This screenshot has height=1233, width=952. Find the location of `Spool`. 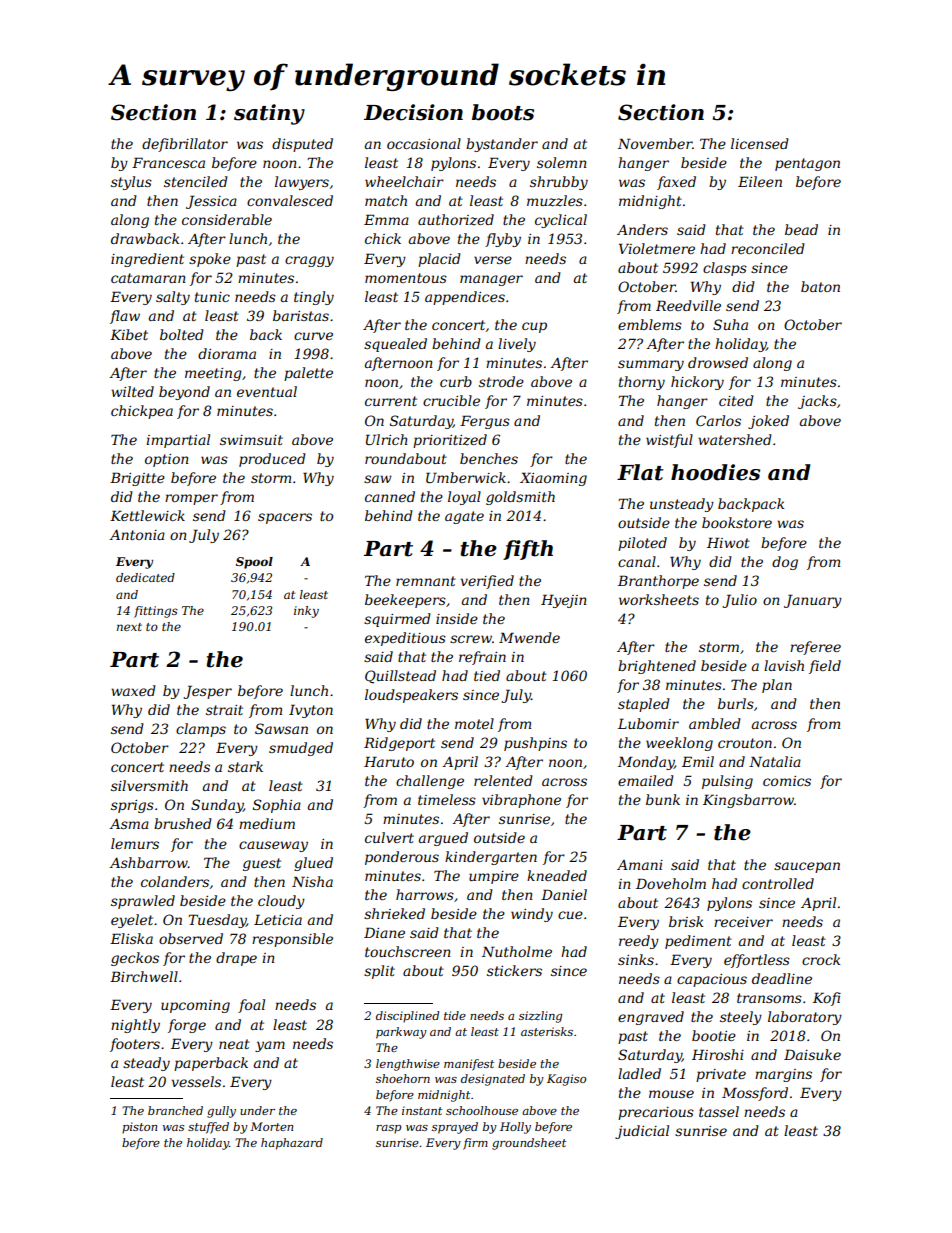

Spool is located at coordinates (254, 563).
